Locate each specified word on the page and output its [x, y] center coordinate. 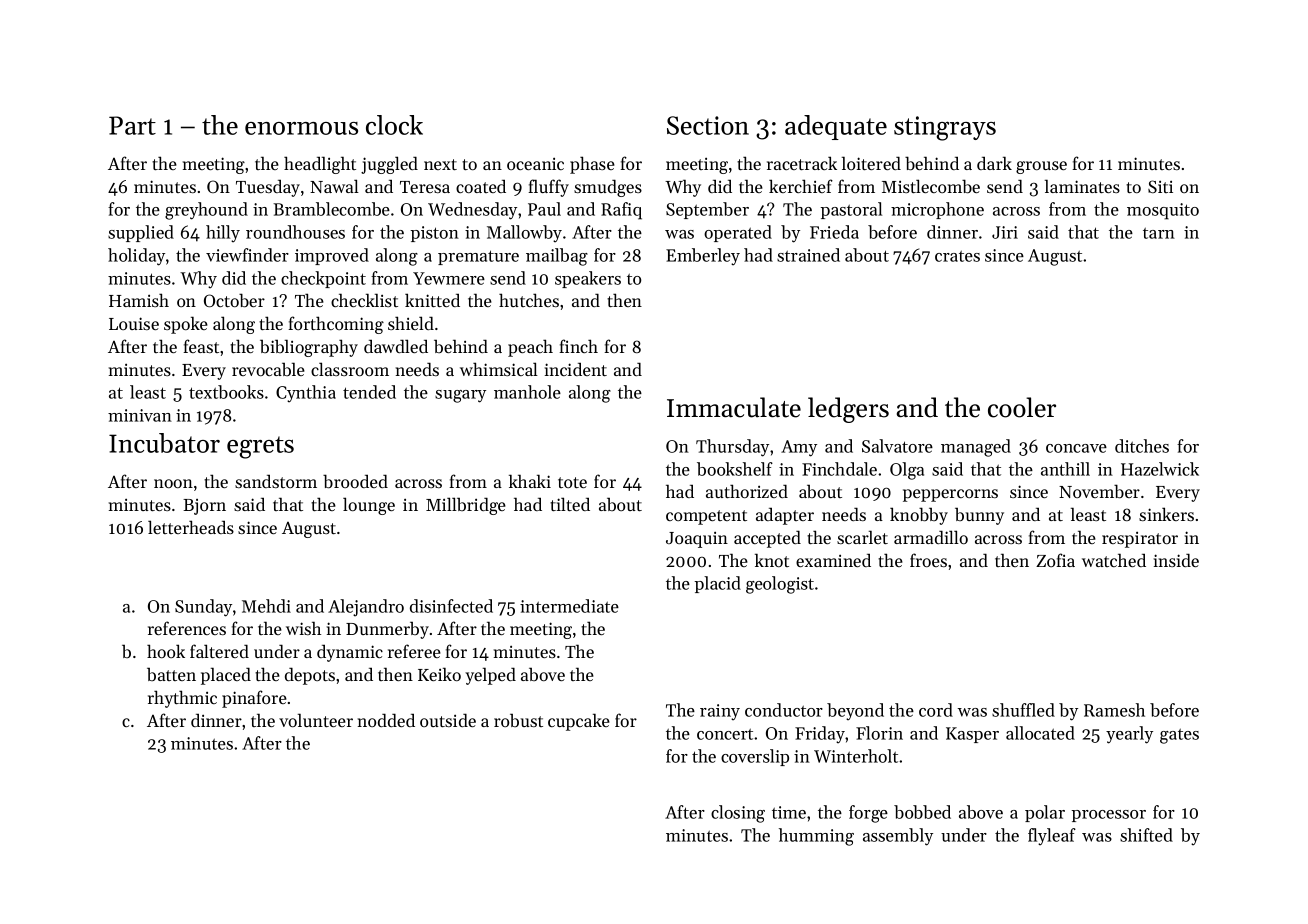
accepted [767, 539]
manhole [527, 392]
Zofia [1055, 560]
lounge [369, 506]
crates [957, 256]
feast [201, 346]
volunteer [316, 720]
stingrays [945, 128]
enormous [301, 128]
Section [708, 125]
